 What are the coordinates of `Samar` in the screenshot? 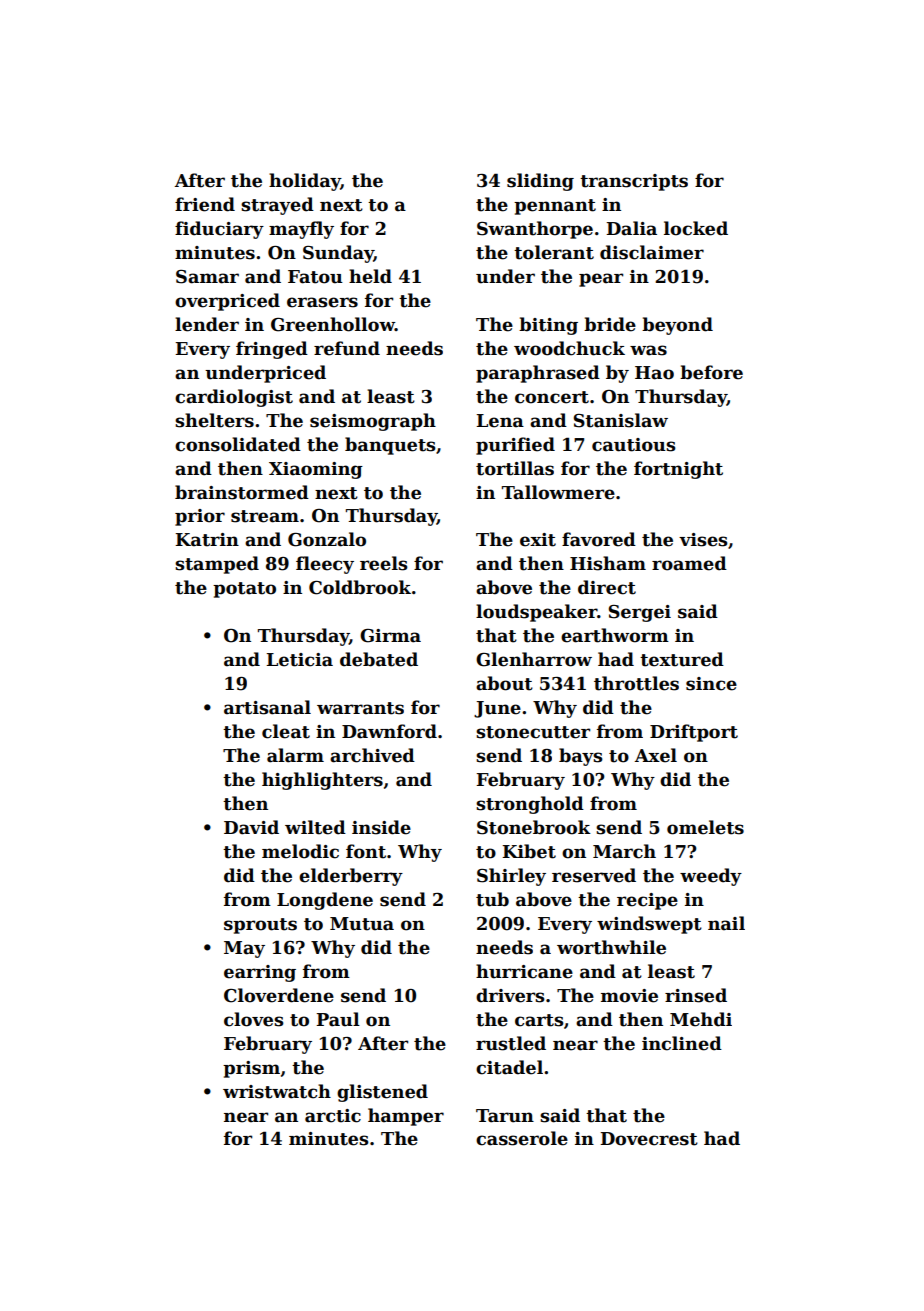 It's located at (207, 277).
